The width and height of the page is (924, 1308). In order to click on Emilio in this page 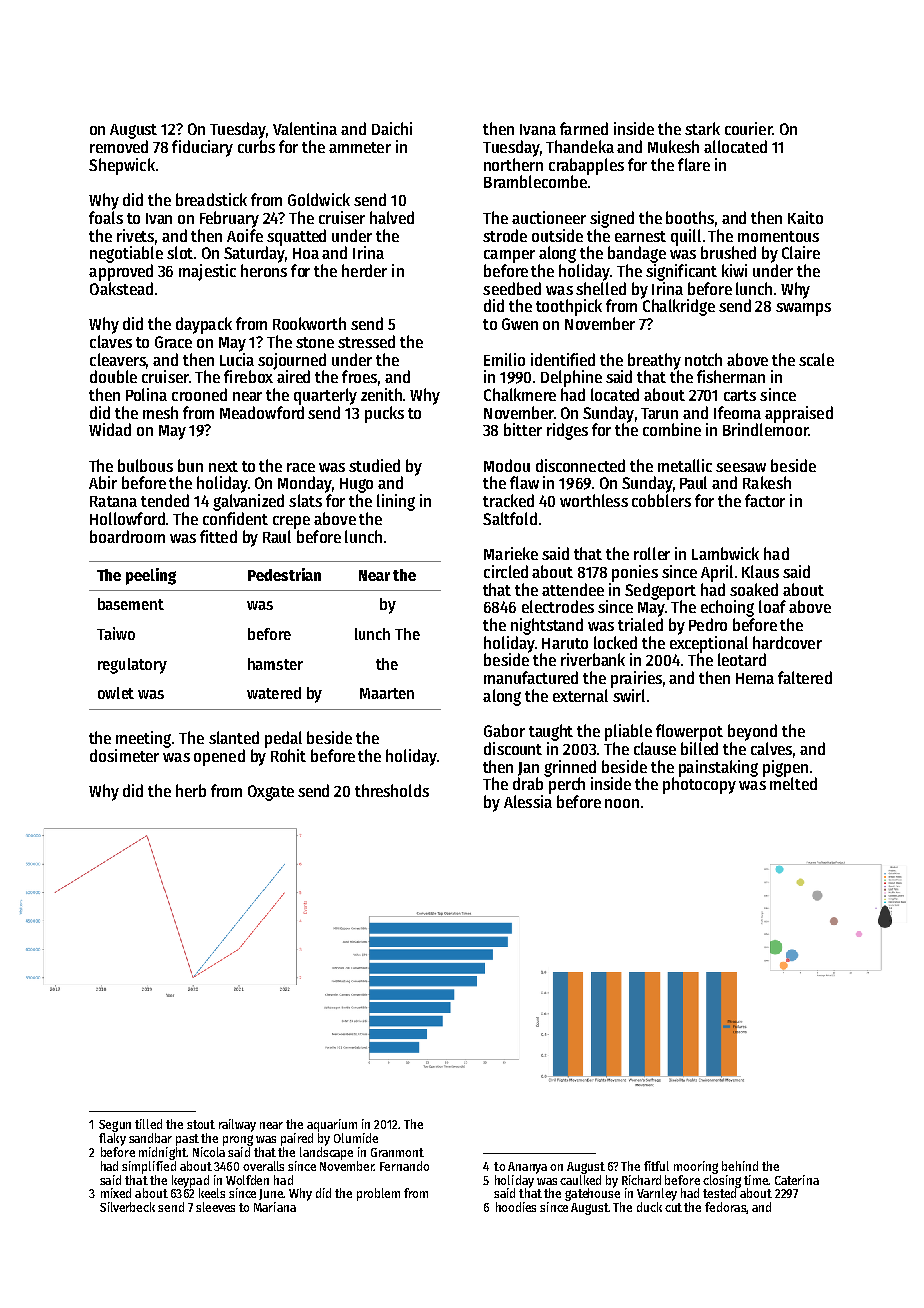, I will do `click(504, 359)`.
